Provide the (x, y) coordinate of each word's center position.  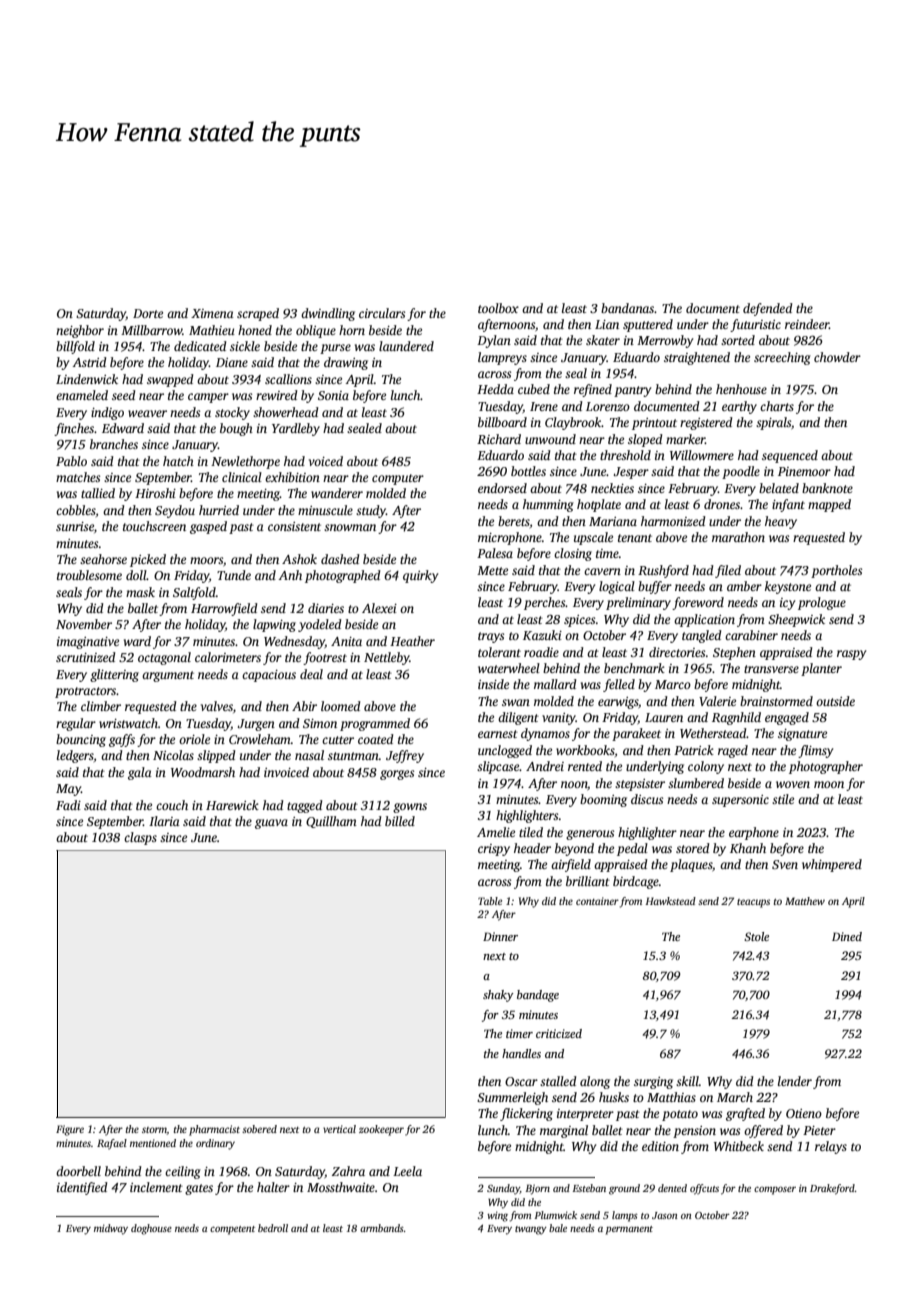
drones (722, 504)
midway (111, 1229)
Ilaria (164, 821)
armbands (382, 1228)
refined (593, 390)
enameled (82, 395)
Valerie (717, 701)
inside (493, 684)
